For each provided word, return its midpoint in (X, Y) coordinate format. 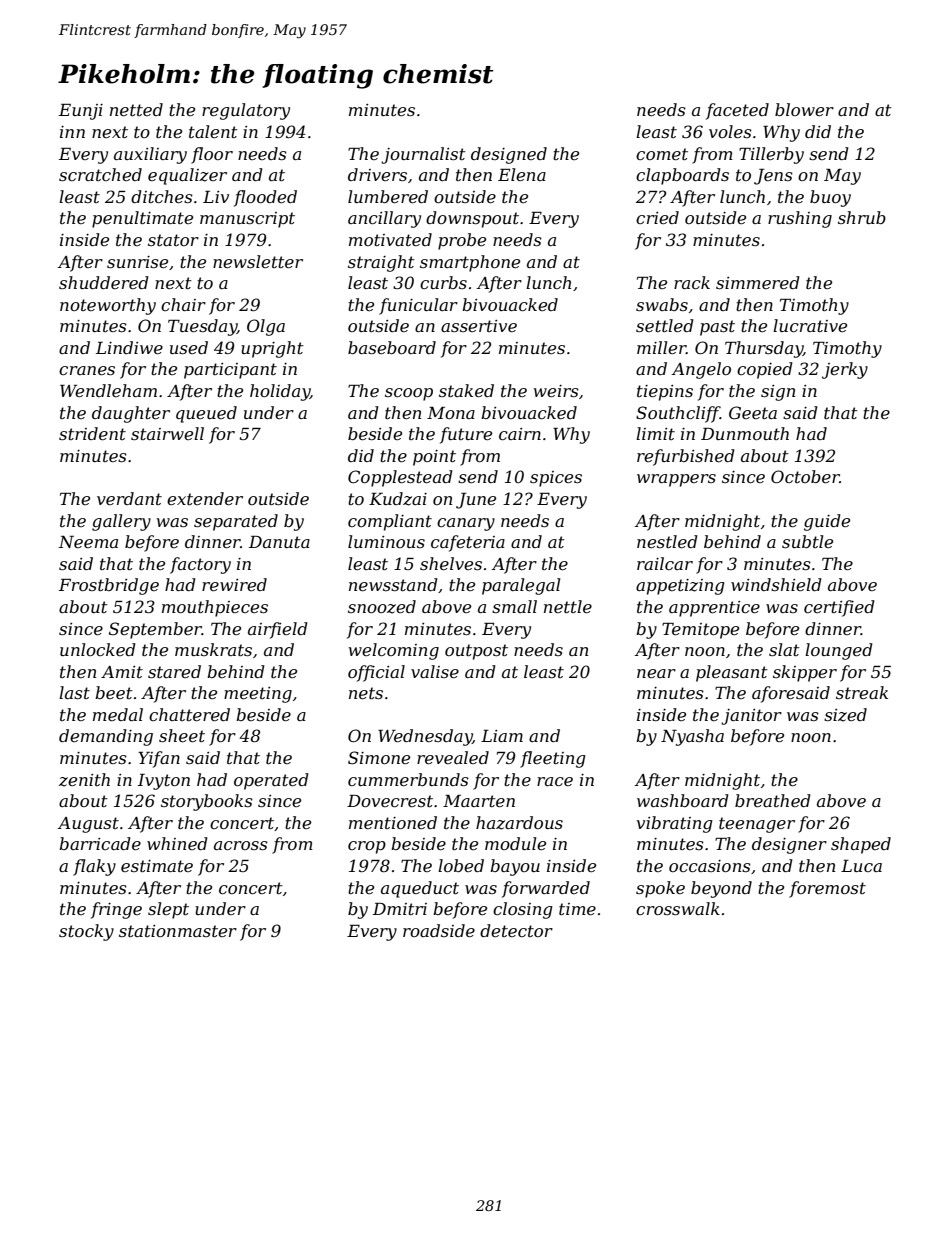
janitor (751, 717)
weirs (556, 391)
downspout (472, 219)
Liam (502, 736)
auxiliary (150, 155)
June (476, 501)
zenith (84, 780)
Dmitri (400, 909)
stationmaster (178, 931)
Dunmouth (745, 433)
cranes (87, 370)
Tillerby (771, 155)
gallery (121, 522)
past (717, 328)
